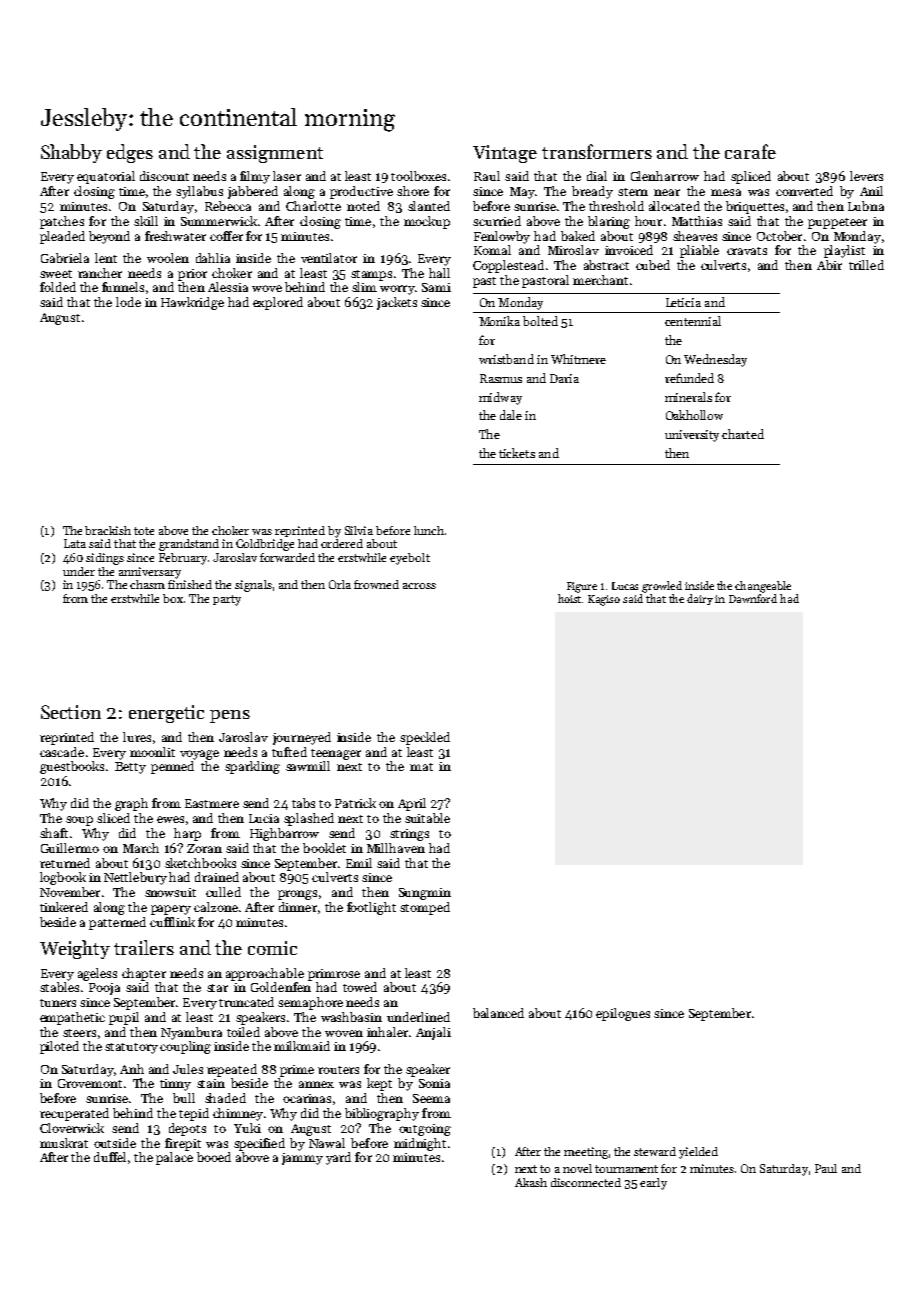 Image resolution: width=924 pixels, height=1308 pixels. I want to click on Rebecca, so click(228, 206).
